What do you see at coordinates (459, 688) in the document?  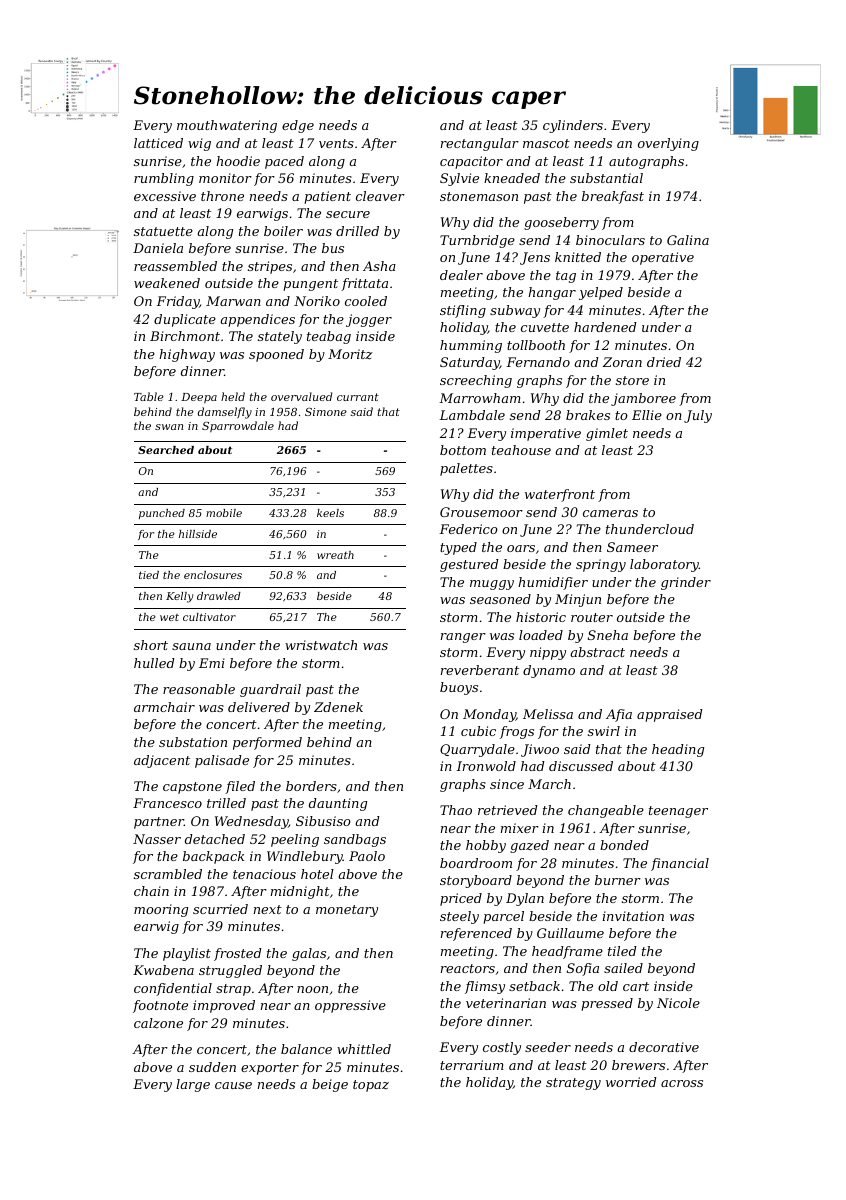 I see `buoys` at bounding box center [459, 688].
